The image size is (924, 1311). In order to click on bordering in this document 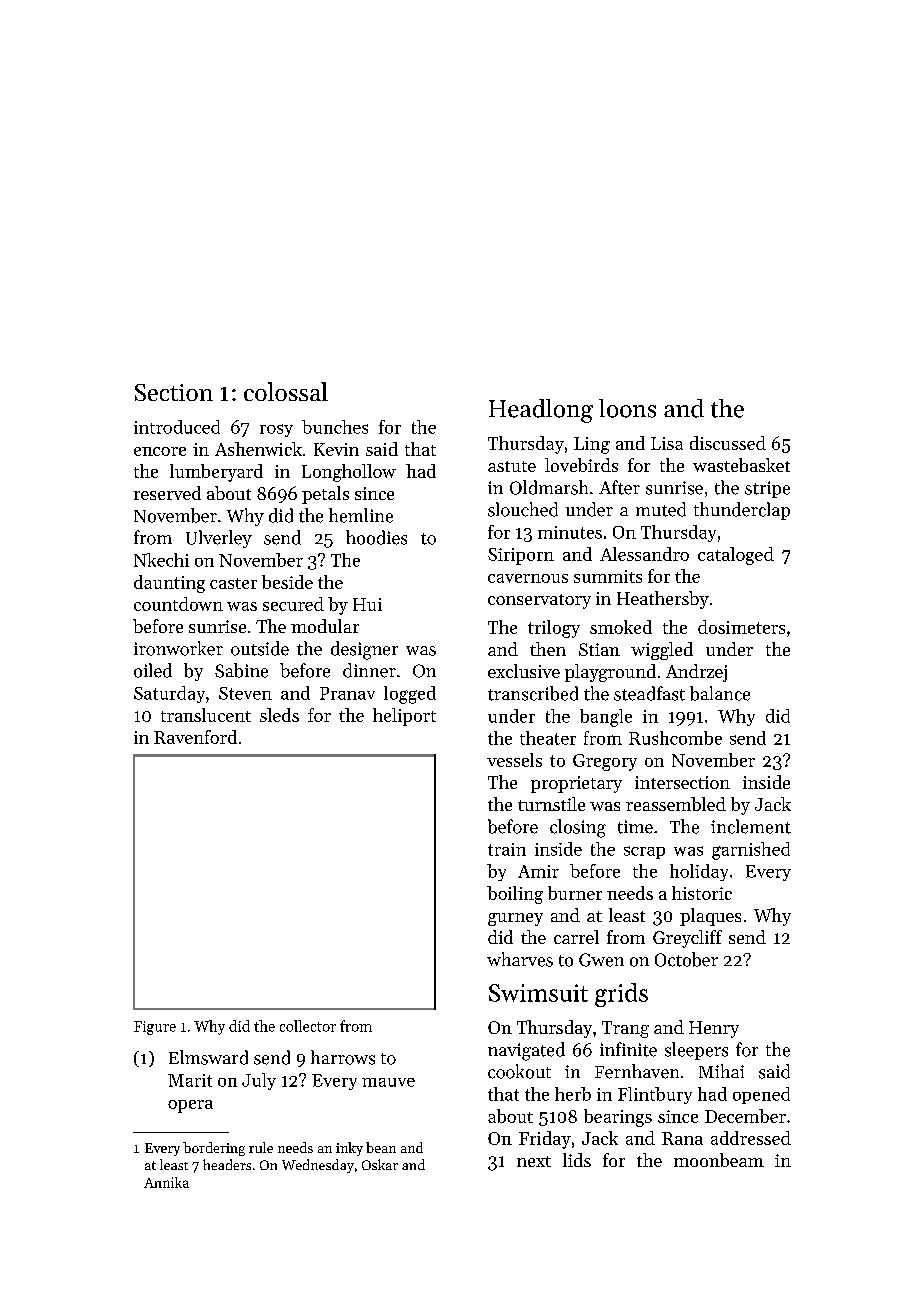, I will do `click(214, 1149)`.
